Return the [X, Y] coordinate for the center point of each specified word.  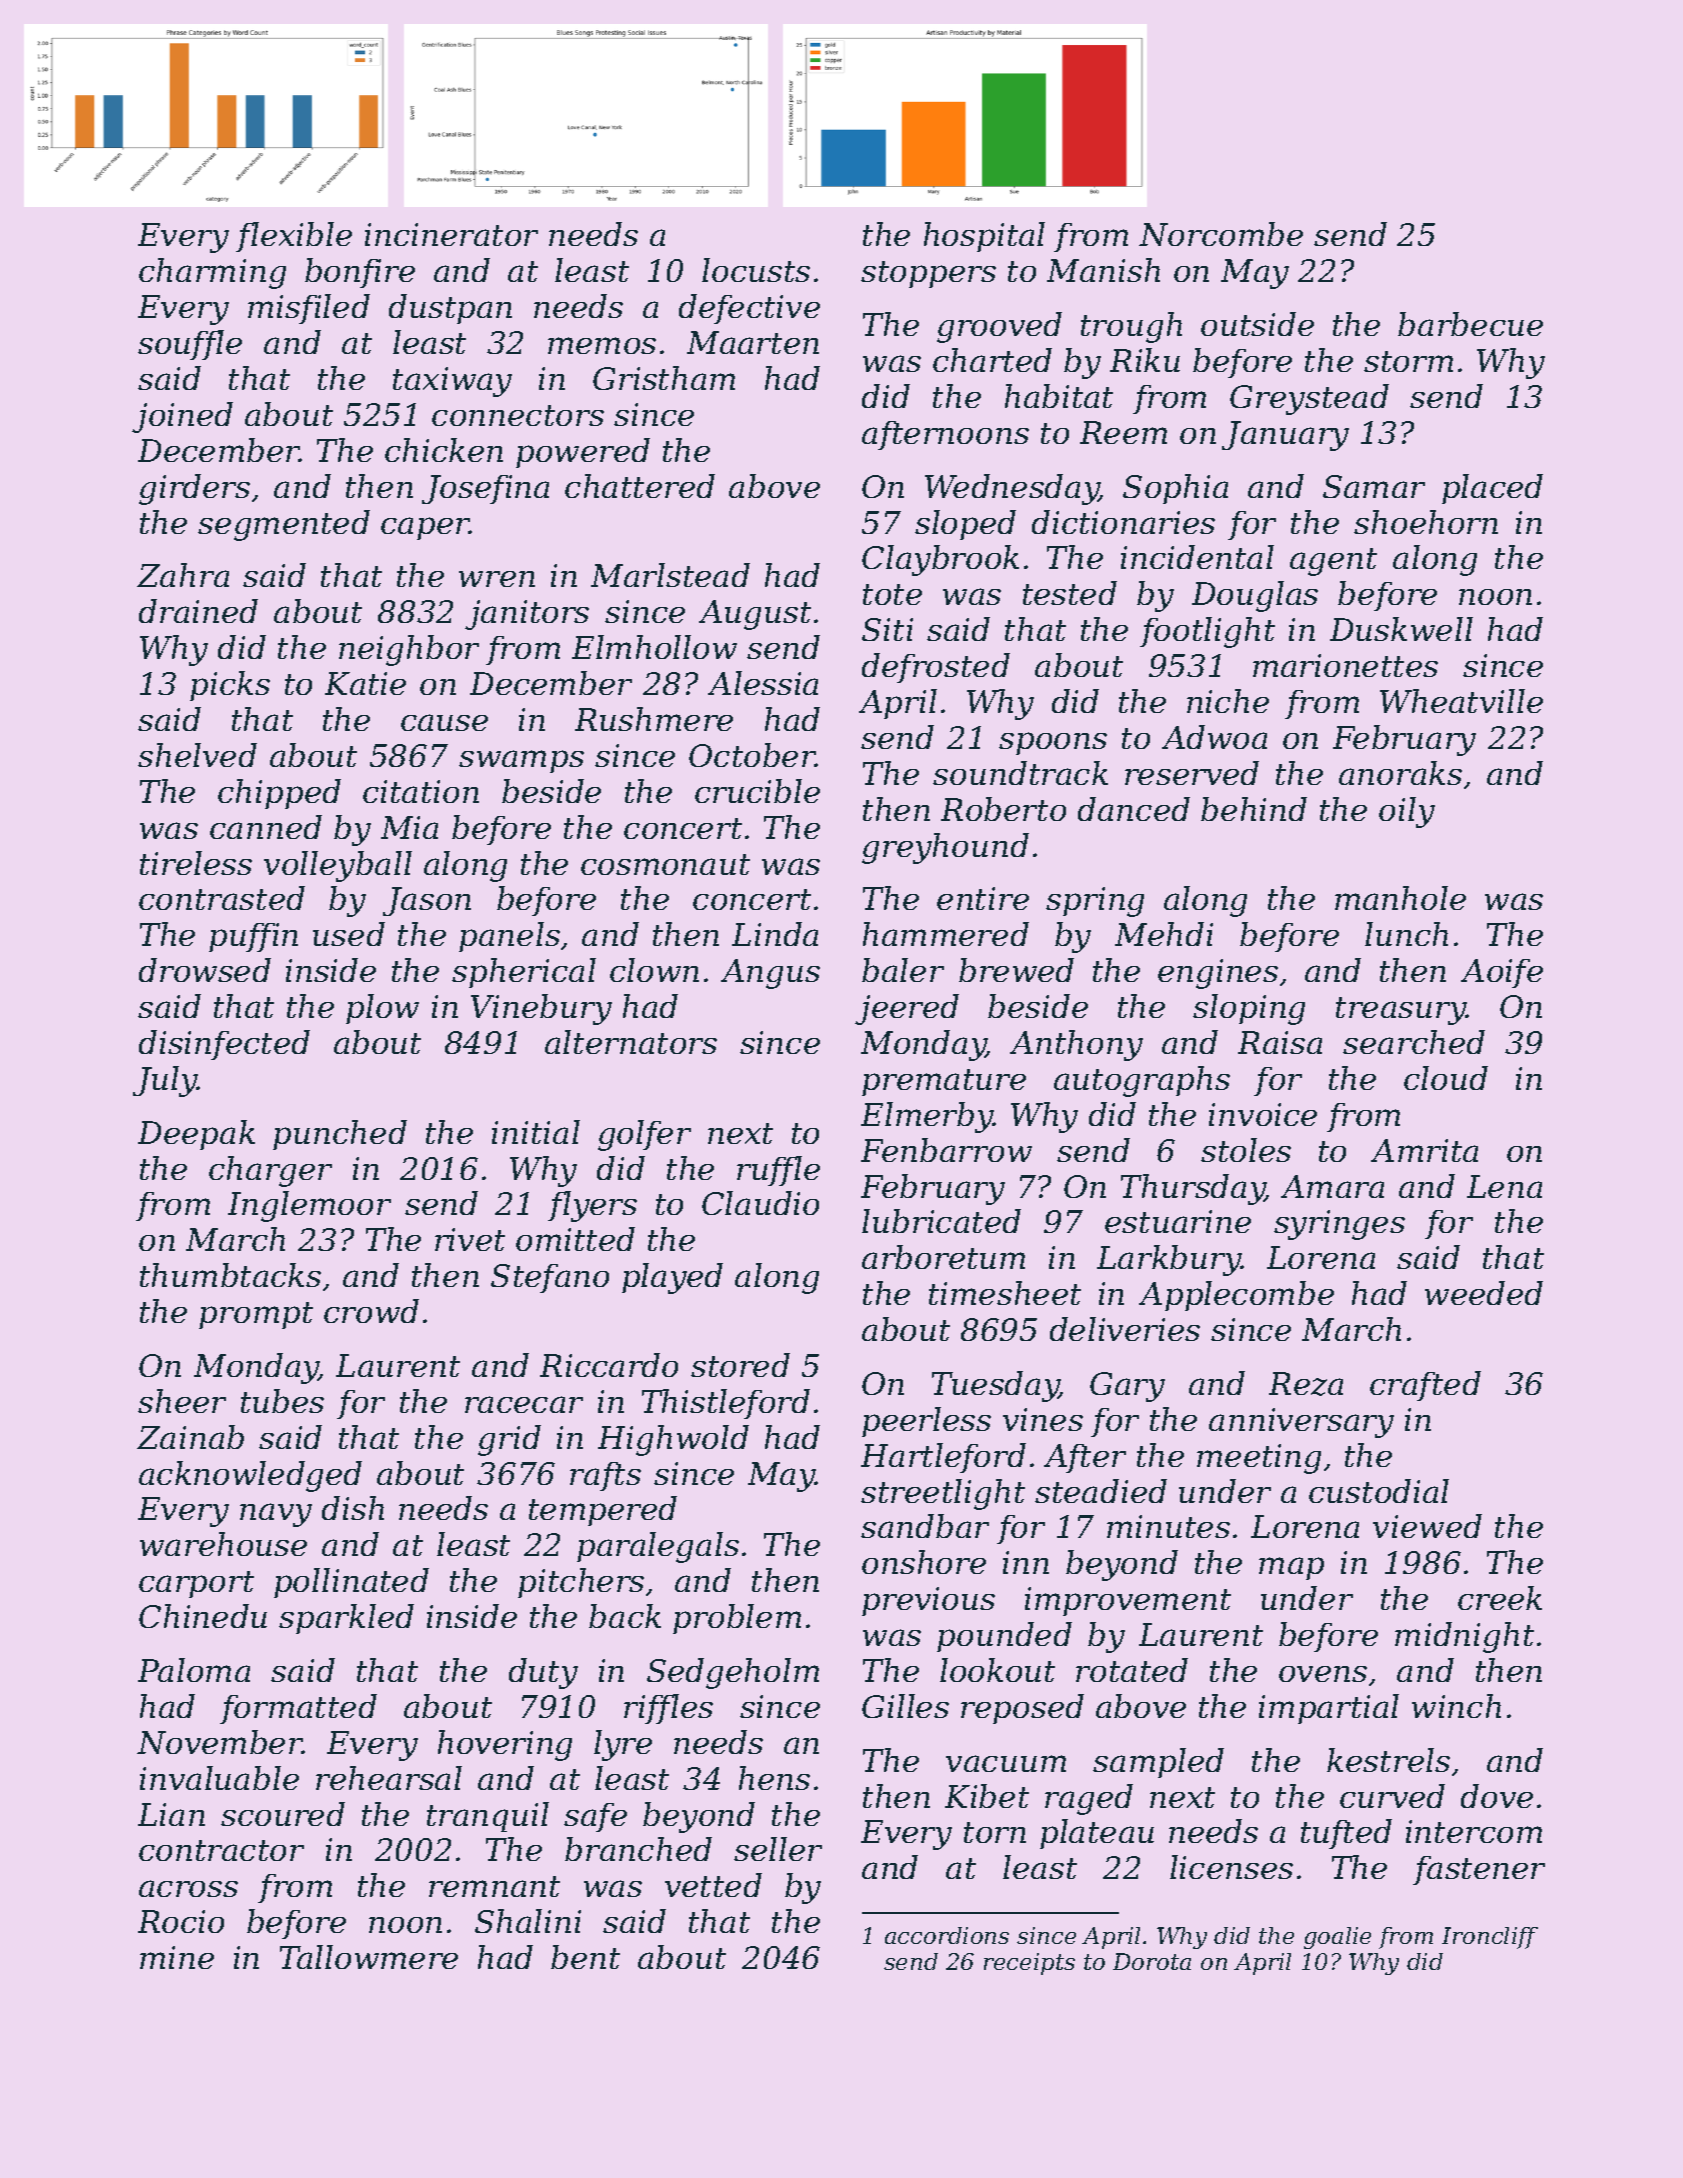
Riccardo [609, 1365]
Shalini [528, 1921]
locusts [756, 270]
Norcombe [1221, 234]
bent [585, 1957]
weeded [1484, 1293]
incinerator [451, 234]
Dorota [1152, 1961]
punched [340, 1135]
